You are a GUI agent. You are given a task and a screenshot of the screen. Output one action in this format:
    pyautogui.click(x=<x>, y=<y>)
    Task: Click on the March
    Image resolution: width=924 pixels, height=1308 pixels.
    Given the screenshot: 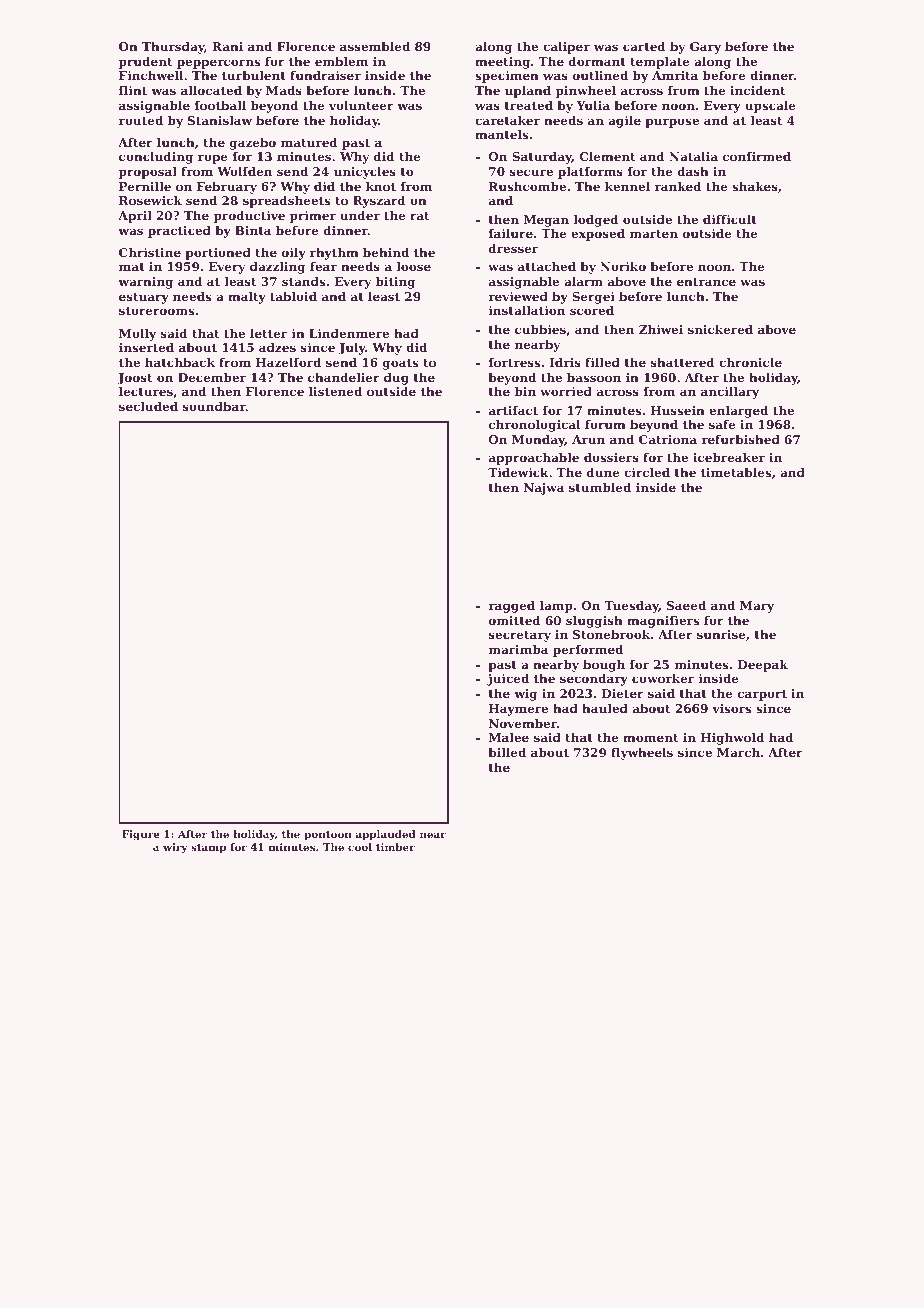 What is the action you would take?
    pyautogui.click(x=738, y=752)
